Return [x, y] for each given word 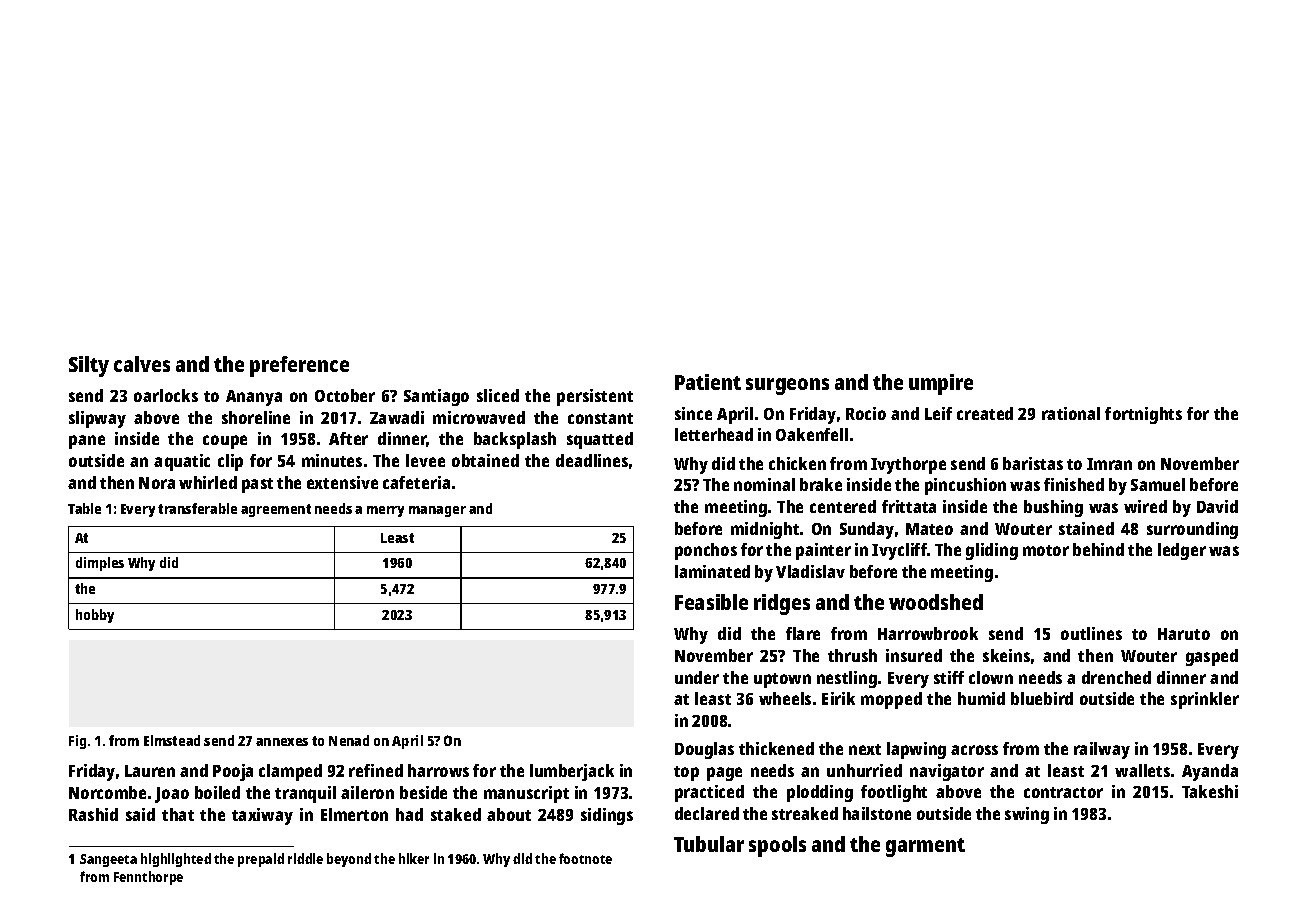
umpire [941, 384]
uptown [782, 680]
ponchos [706, 551]
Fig [77, 742]
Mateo [929, 529]
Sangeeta [108, 860]
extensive [342, 482]
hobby [95, 616]
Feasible [711, 602]
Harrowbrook [928, 633]
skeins [1006, 655]
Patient [708, 382]
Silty [89, 366]
